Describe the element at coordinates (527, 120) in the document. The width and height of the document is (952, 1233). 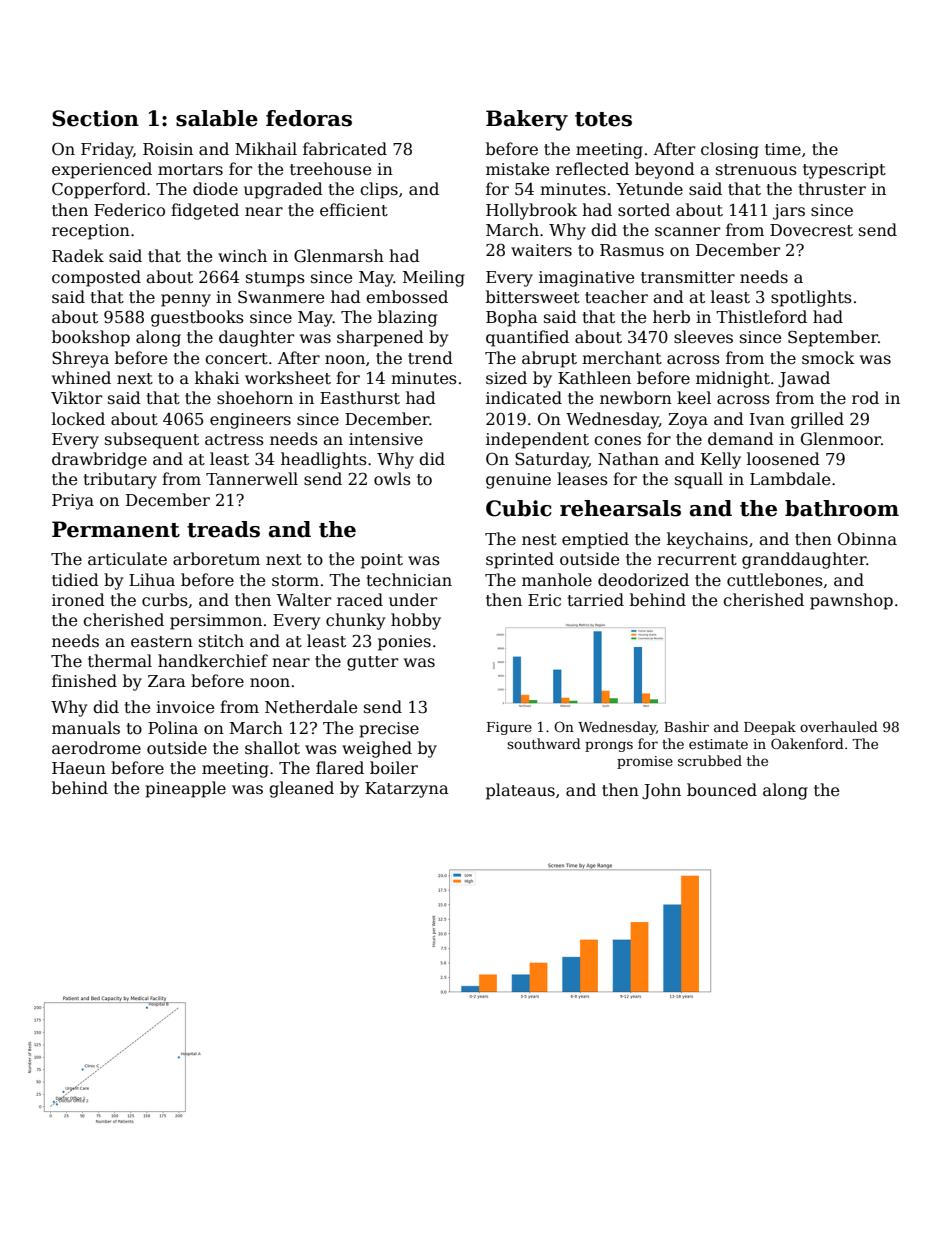
I see `Bakery` at that location.
